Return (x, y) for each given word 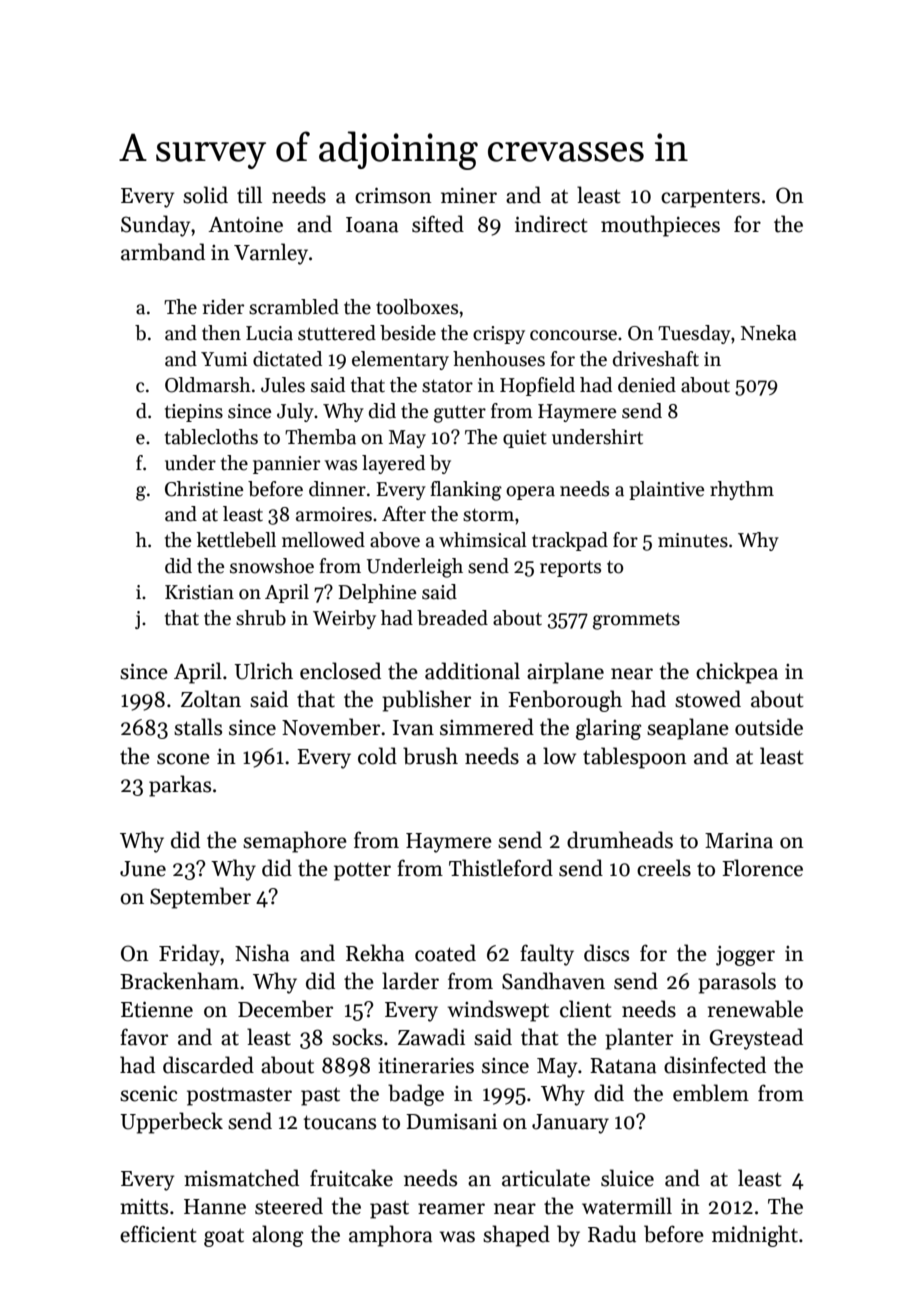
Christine (204, 489)
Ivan (413, 728)
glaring (608, 729)
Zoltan (211, 699)
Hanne (215, 1207)
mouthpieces (660, 226)
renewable (755, 1009)
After (404, 514)
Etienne (157, 1009)
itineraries (426, 1066)
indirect (551, 224)
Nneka (769, 333)
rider (223, 307)
